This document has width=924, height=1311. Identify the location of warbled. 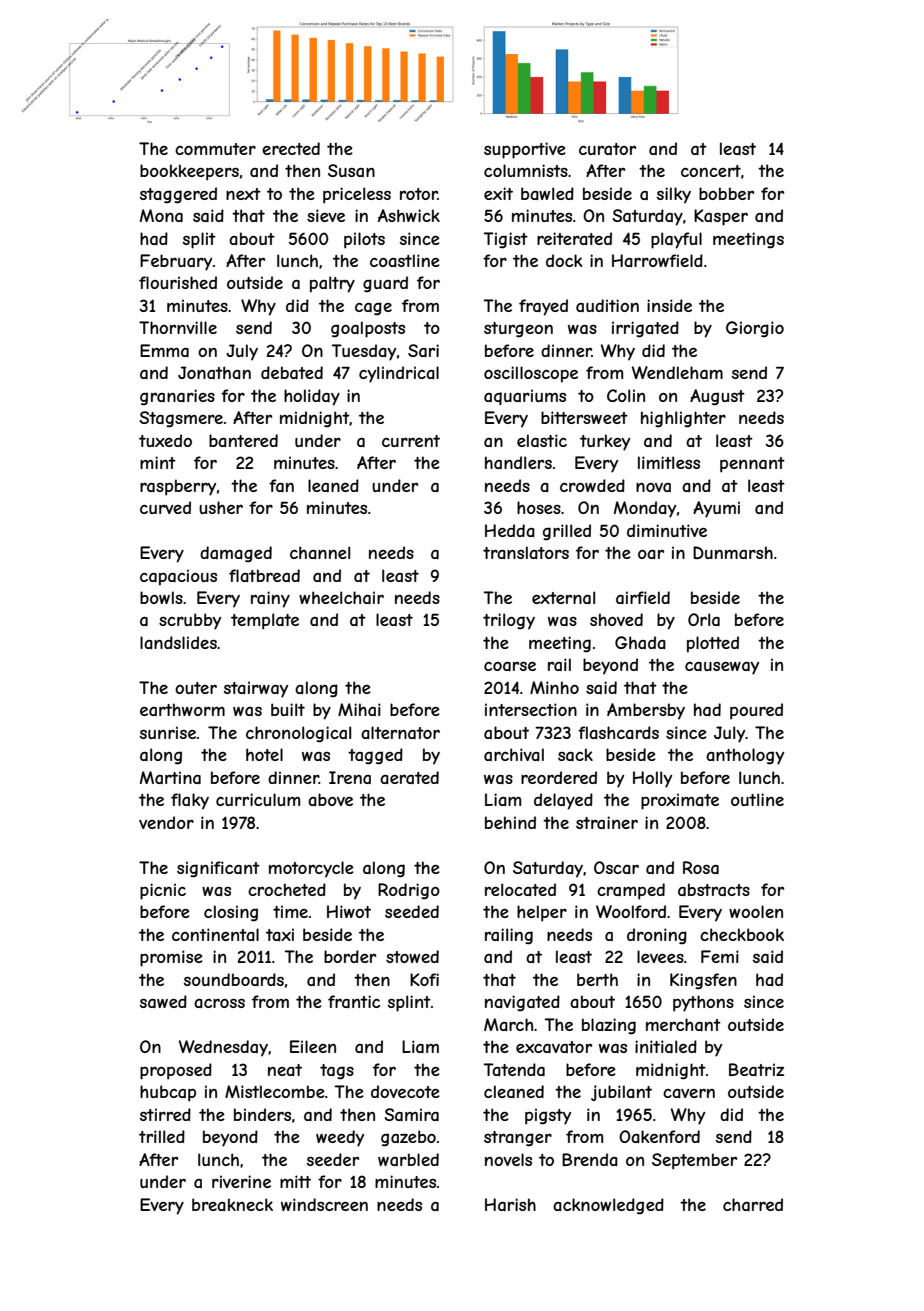
(408, 1159).
